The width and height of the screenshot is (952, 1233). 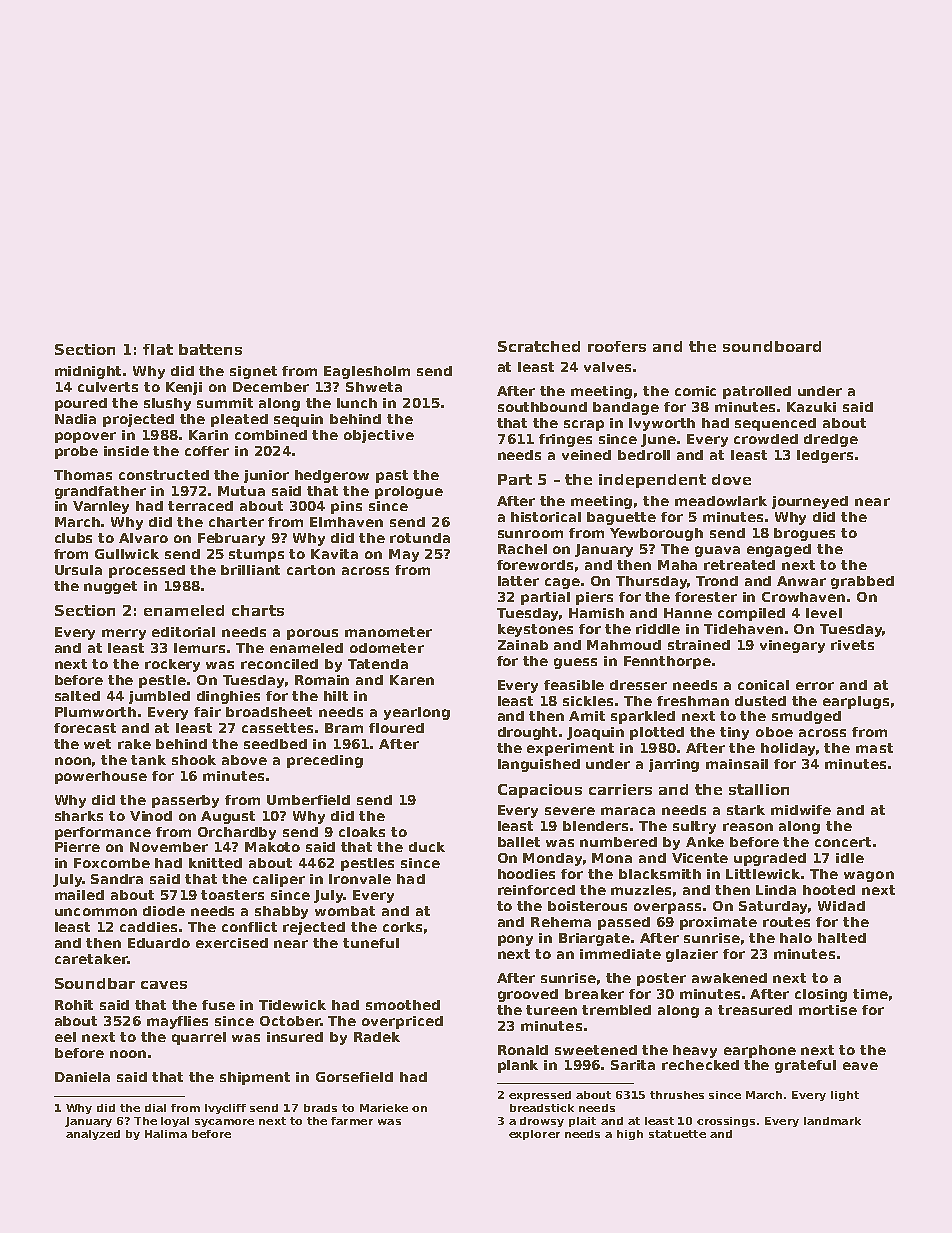 I want to click on Scratched, so click(x=539, y=346).
